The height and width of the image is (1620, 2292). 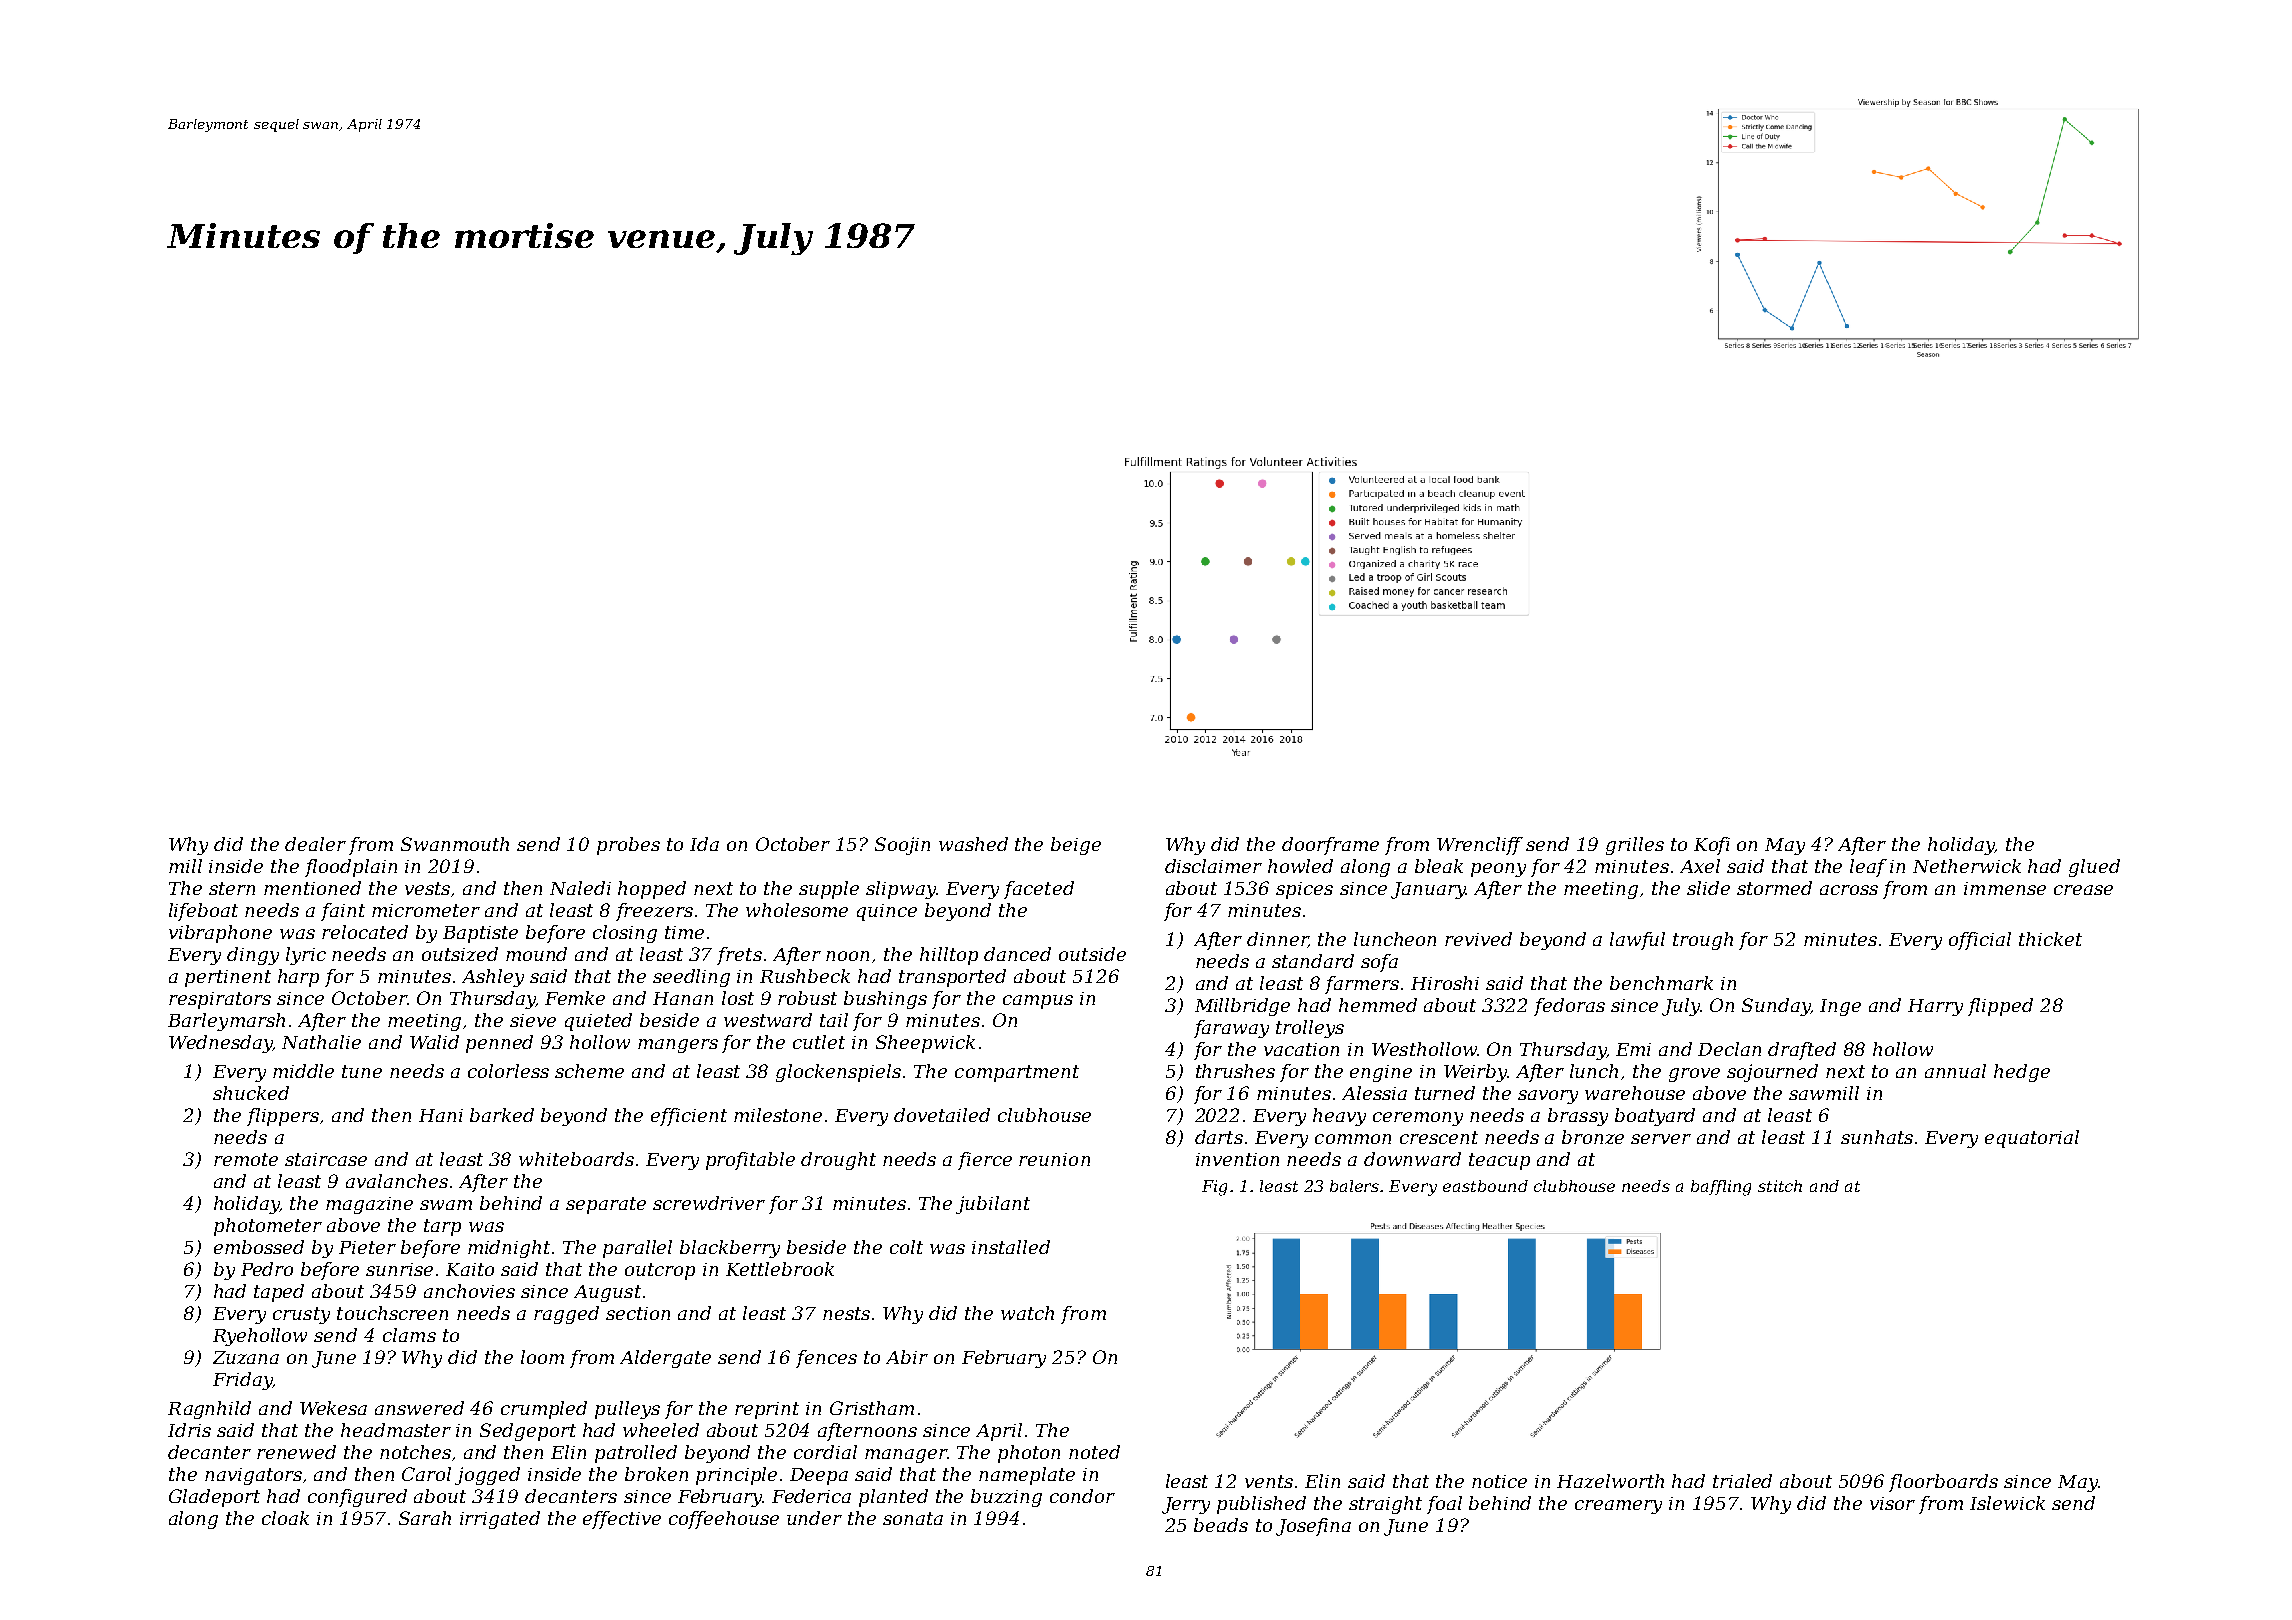 I want to click on faceted, so click(x=1039, y=890).
